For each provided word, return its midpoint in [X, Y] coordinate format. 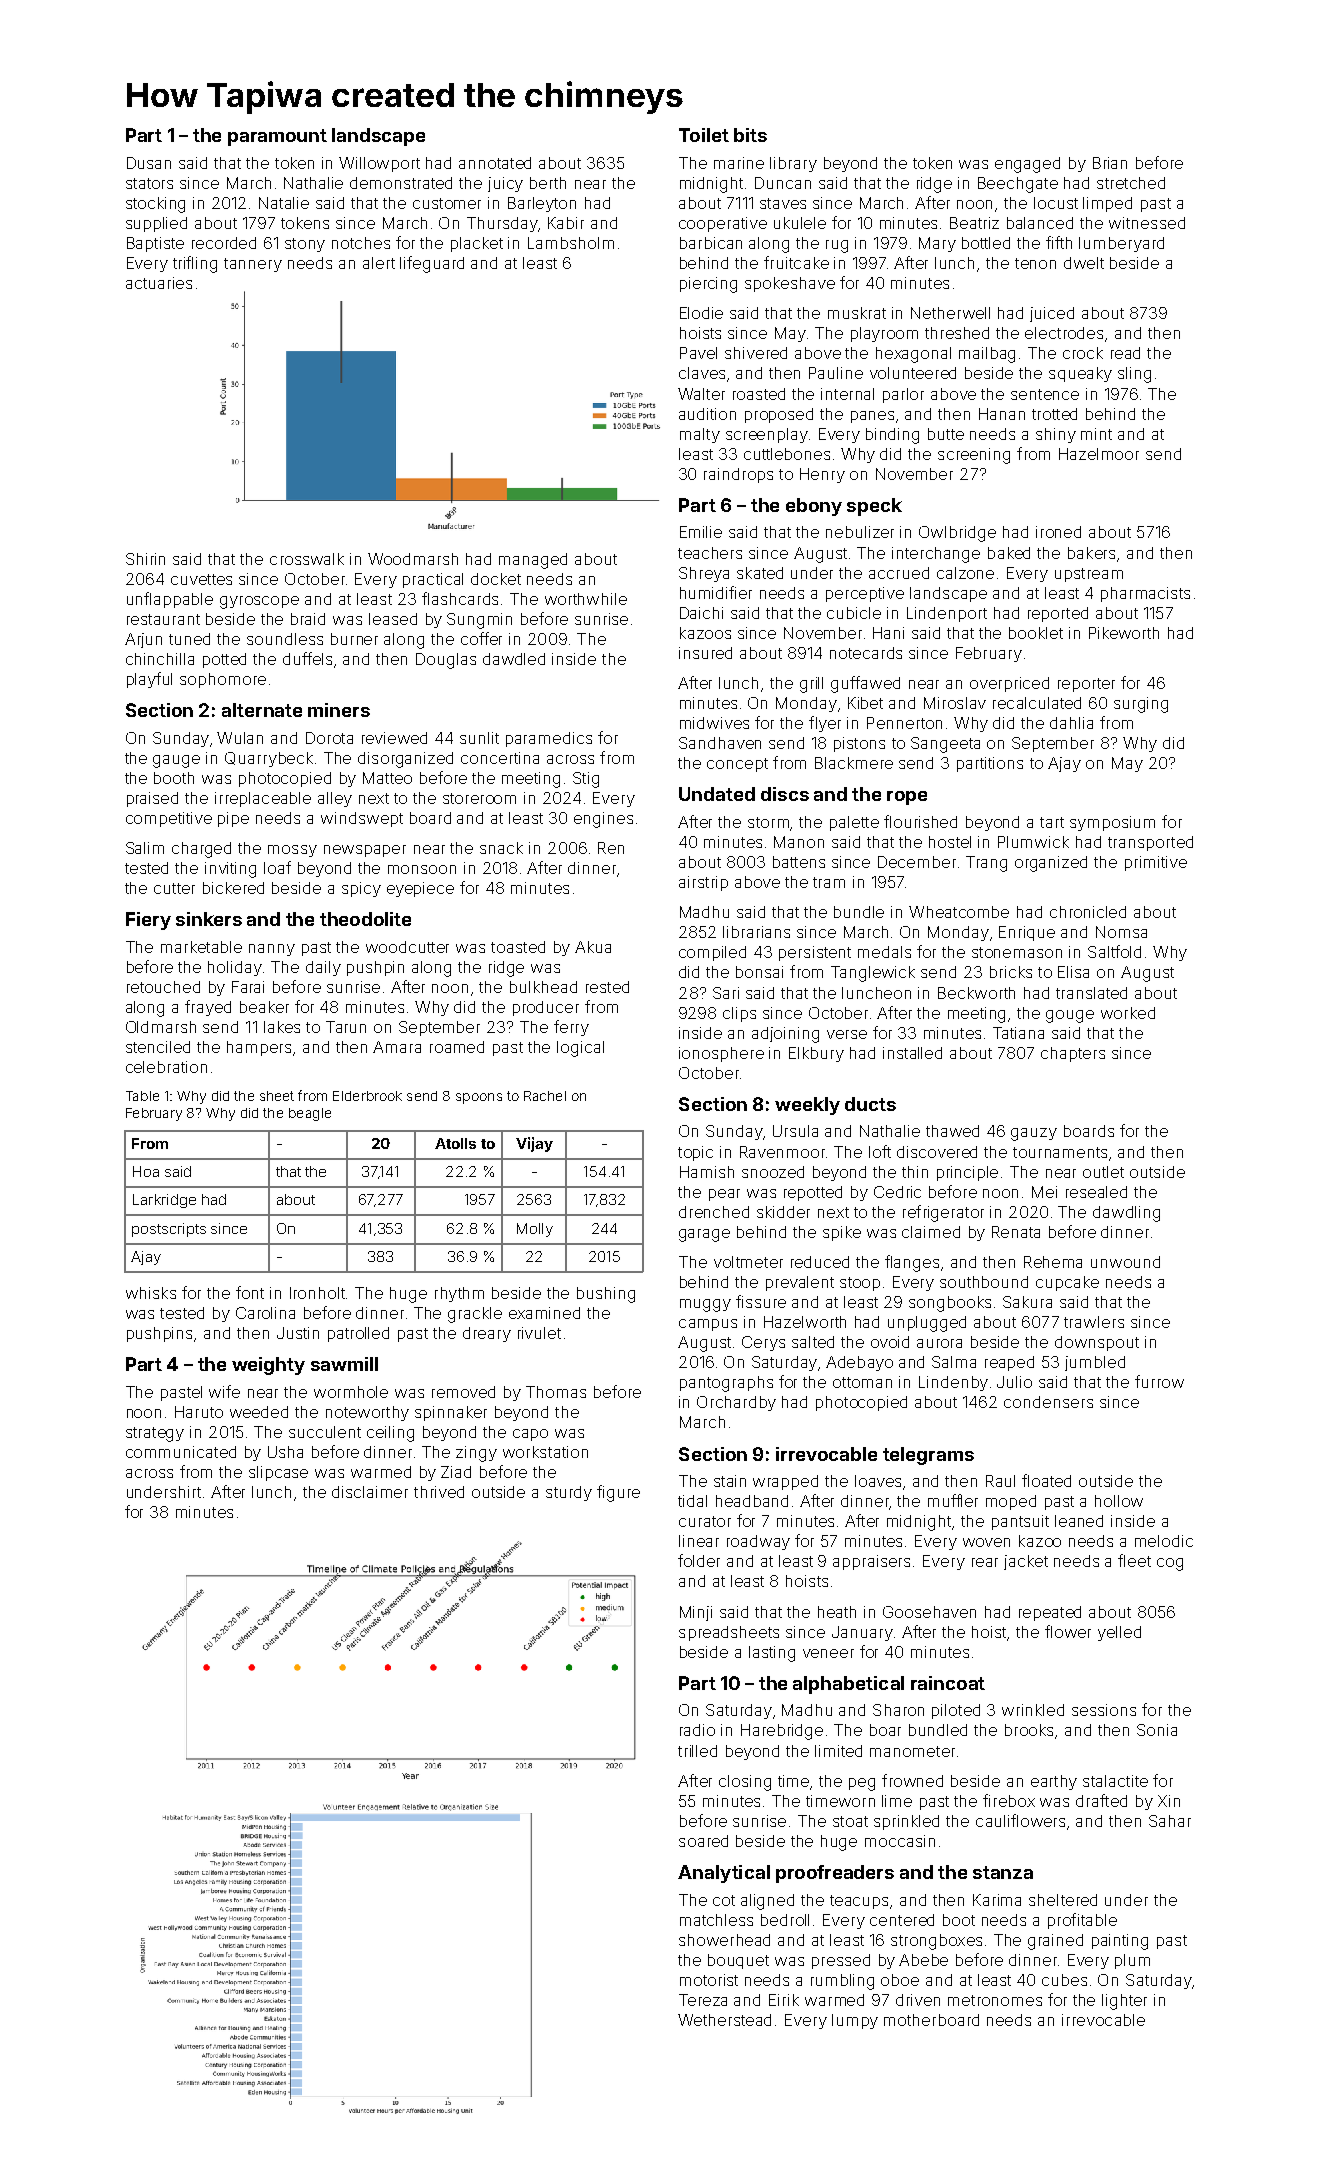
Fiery [148, 921]
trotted [1054, 414]
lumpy [855, 2021]
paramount [277, 137]
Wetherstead [724, 2020]
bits [750, 135]
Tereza [703, 2000]
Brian [1110, 163]
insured [705, 653]
